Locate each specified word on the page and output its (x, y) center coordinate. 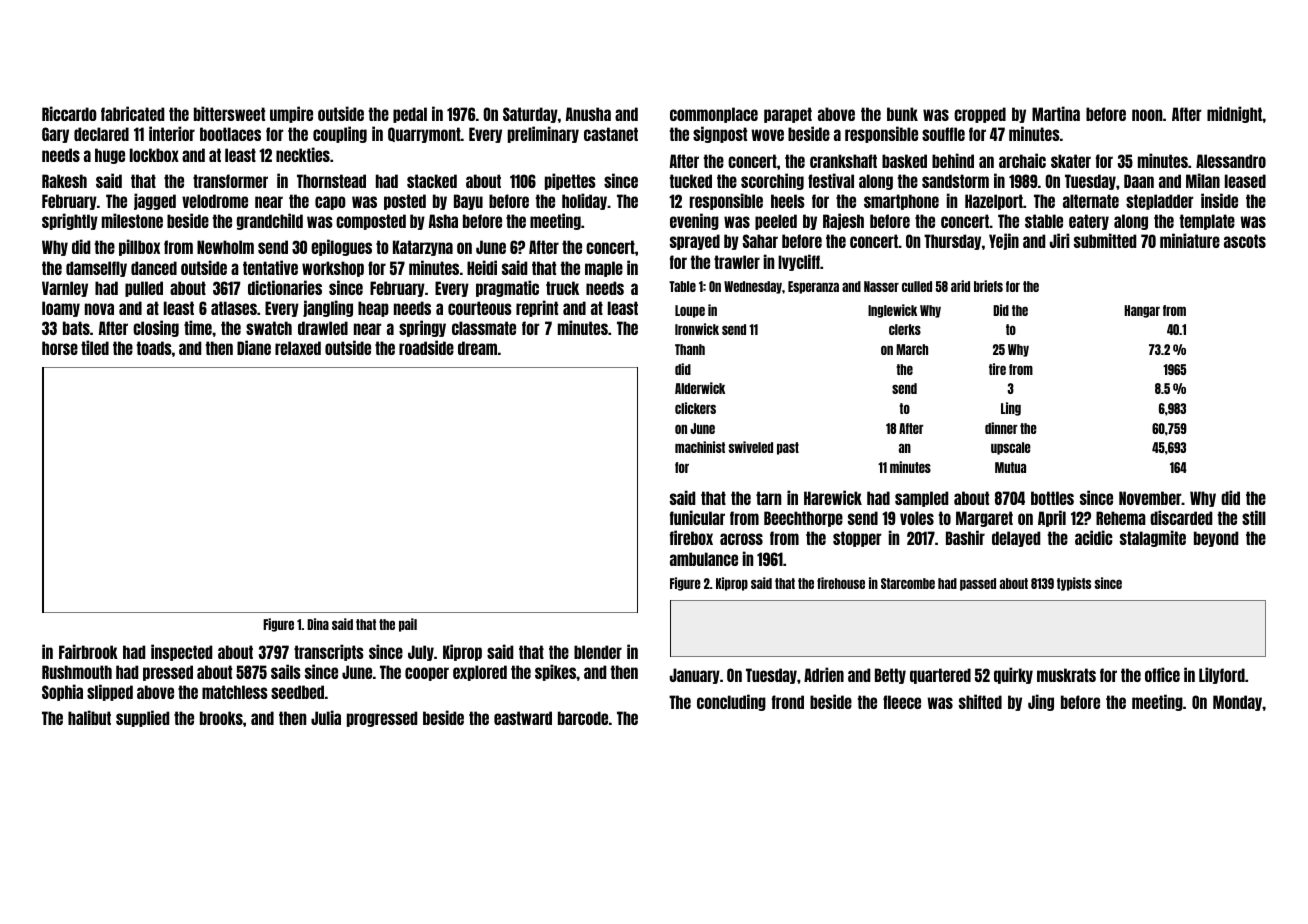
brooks (221, 718)
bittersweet (229, 113)
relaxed (298, 348)
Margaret (984, 519)
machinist (700, 447)
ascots (1245, 241)
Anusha (588, 114)
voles (917, 518)
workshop (333, 269)
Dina (318, 624)
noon (1147, 115)
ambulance (704, 559)
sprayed (695, 242)
